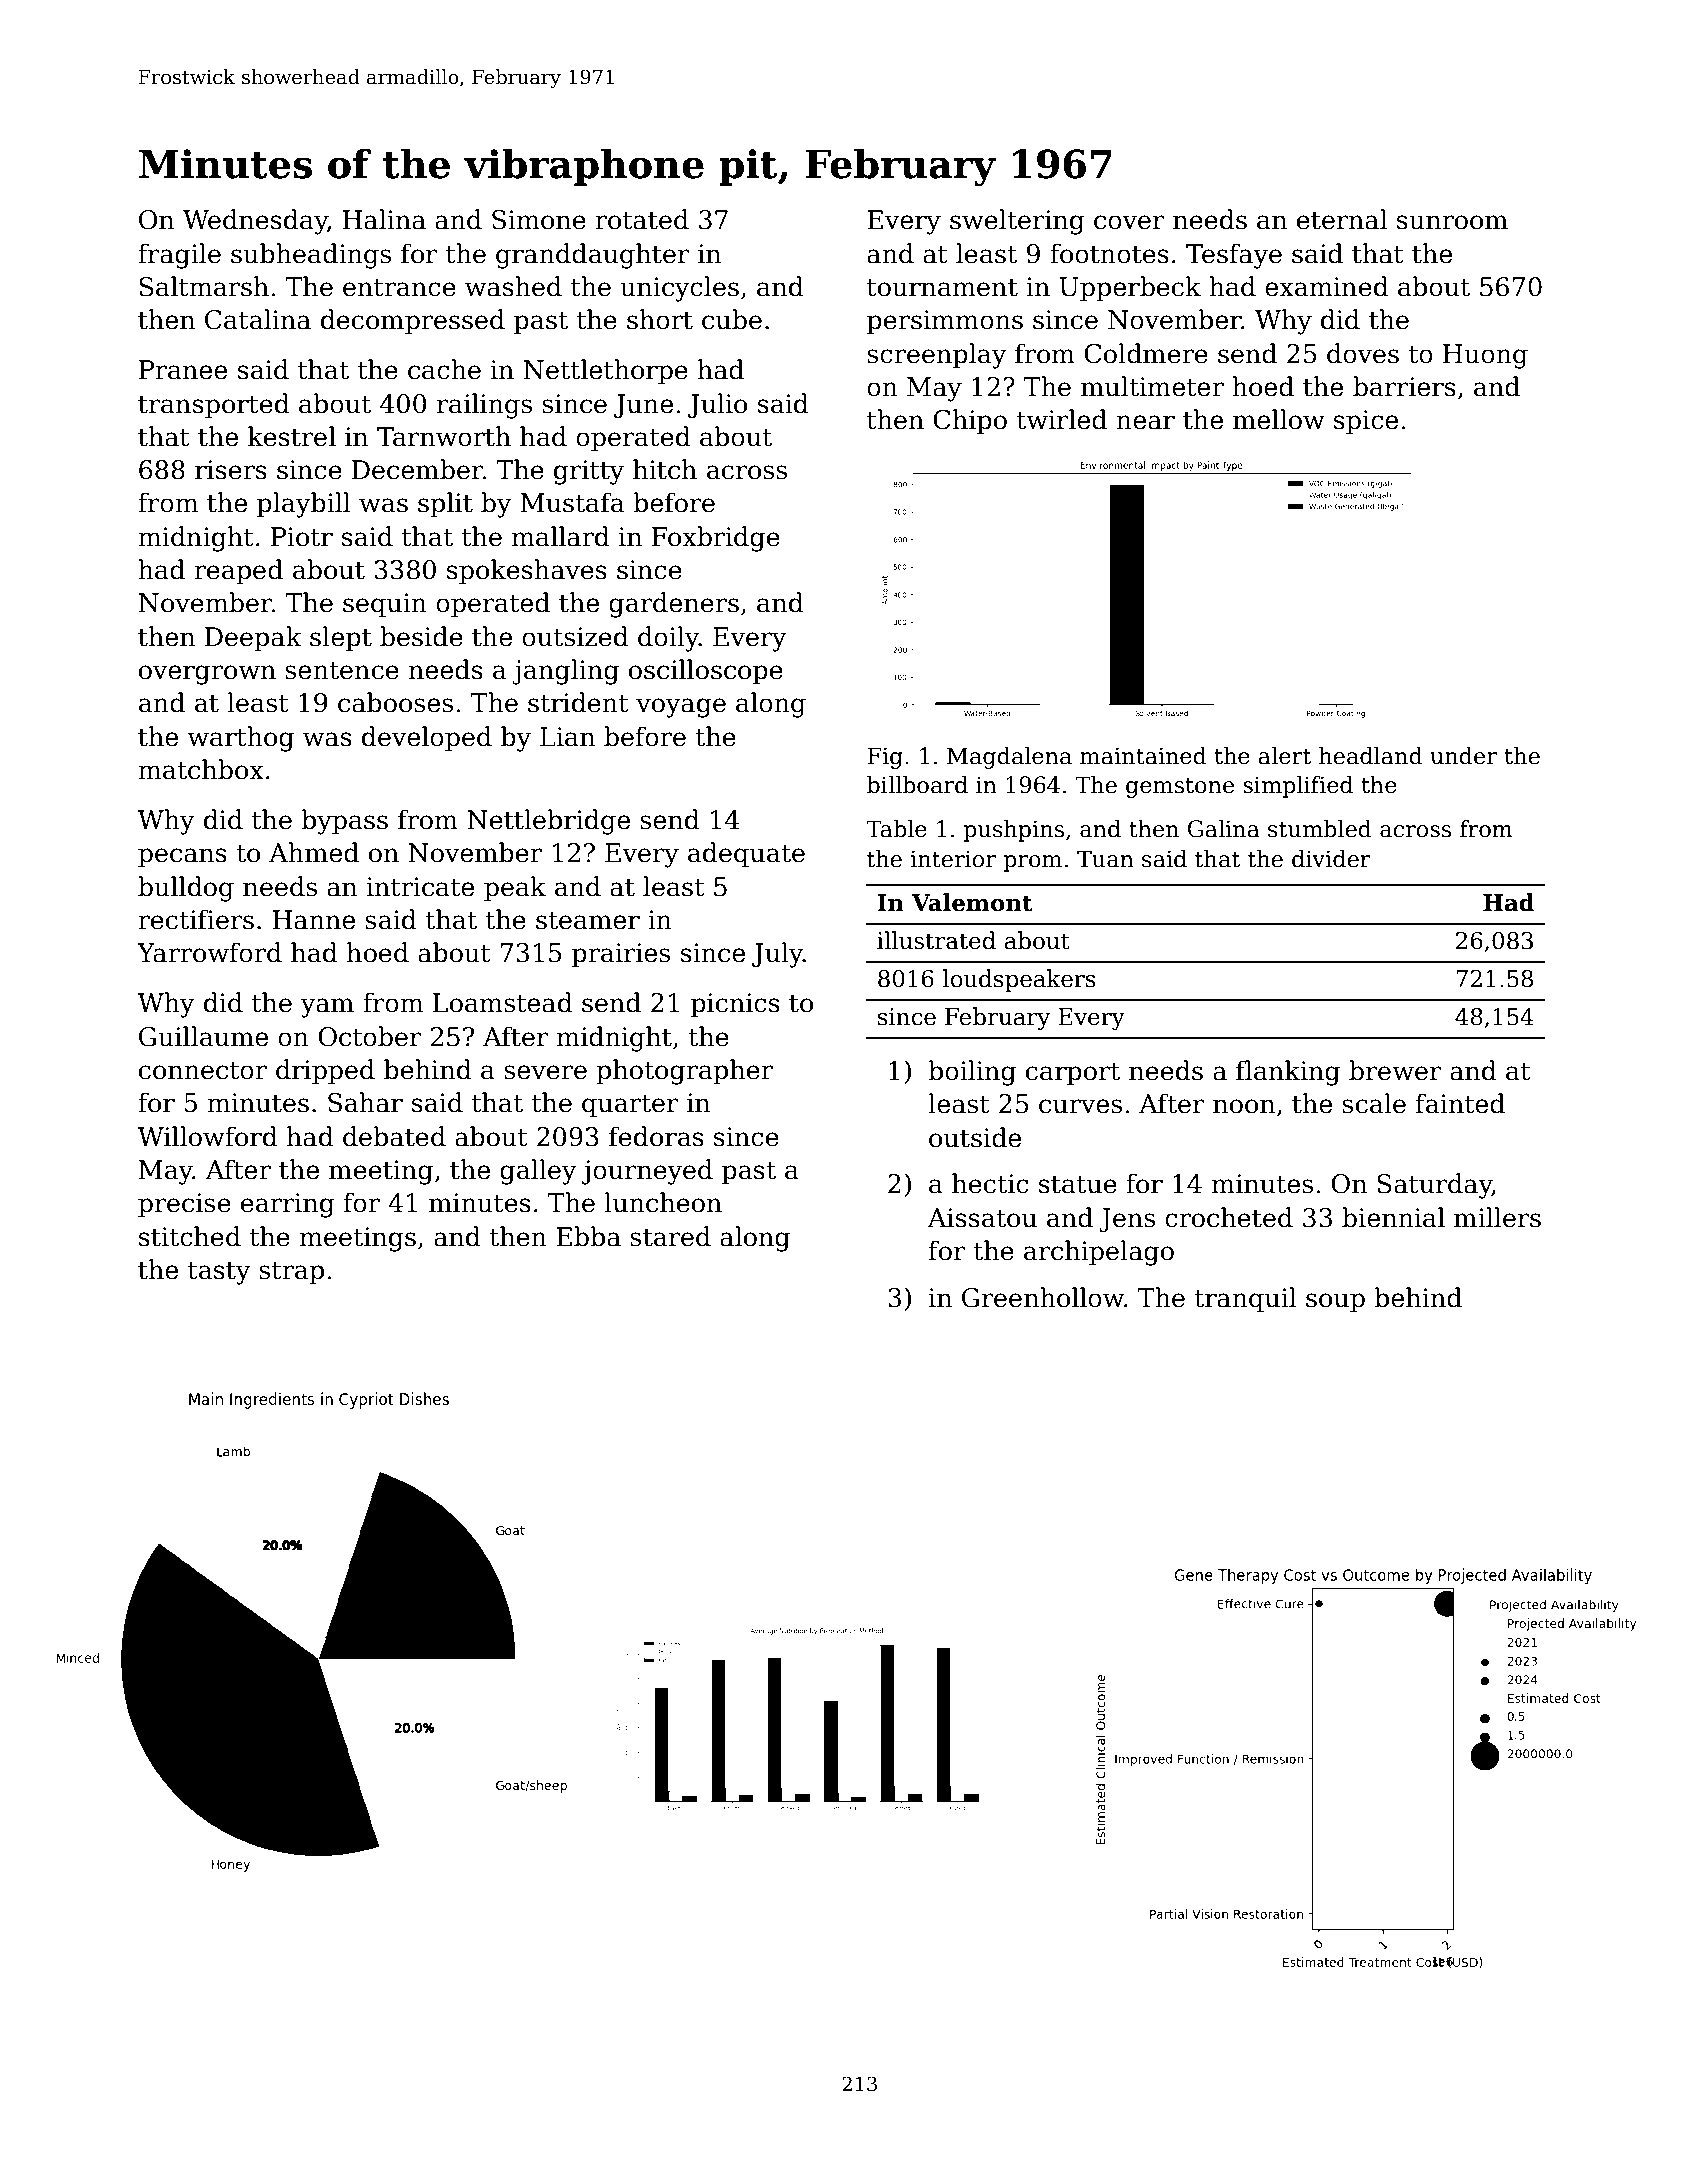  What do you see at coordinates (1331, 859) in the document?
I see `divider` at bounding box center [1331, 859].
